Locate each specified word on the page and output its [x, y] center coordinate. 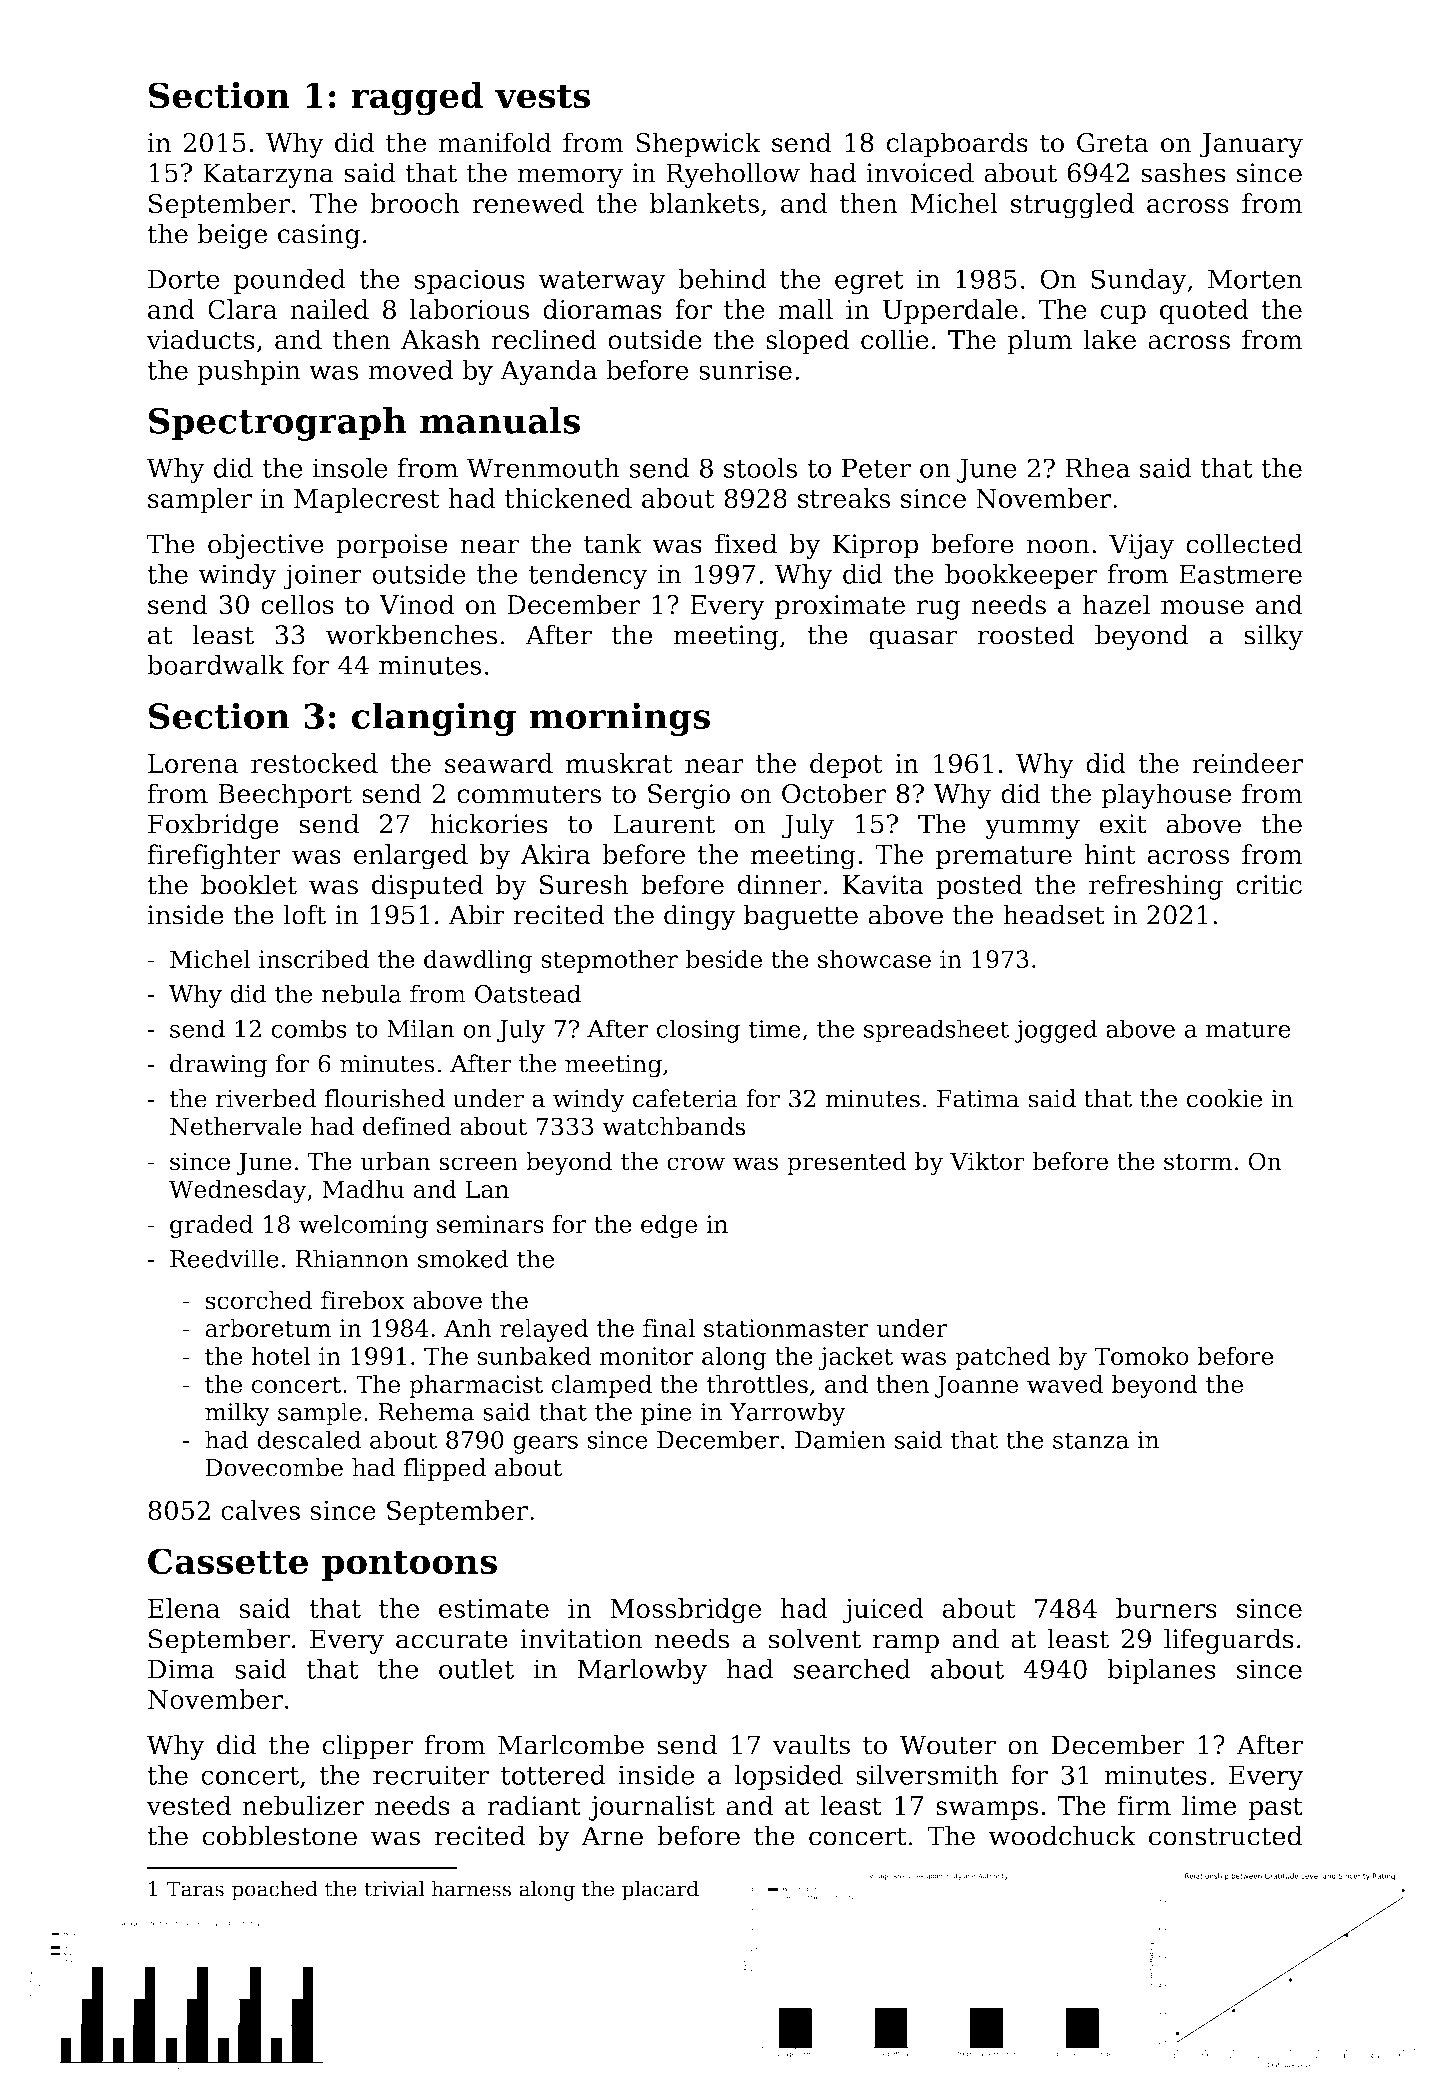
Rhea [1097, 468]
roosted [1026, 634]
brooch [415, 203]
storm [1198, 1162]
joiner [322, 577]
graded [211, 1226]
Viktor [987, 1161]
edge [669, 1226]
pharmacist [476, 1386]
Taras [195, 1889]
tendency [588, 577]
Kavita [883, 885]
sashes [1183, 172]
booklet [249, 884]
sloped [808, 342]
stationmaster [786, 1328]
